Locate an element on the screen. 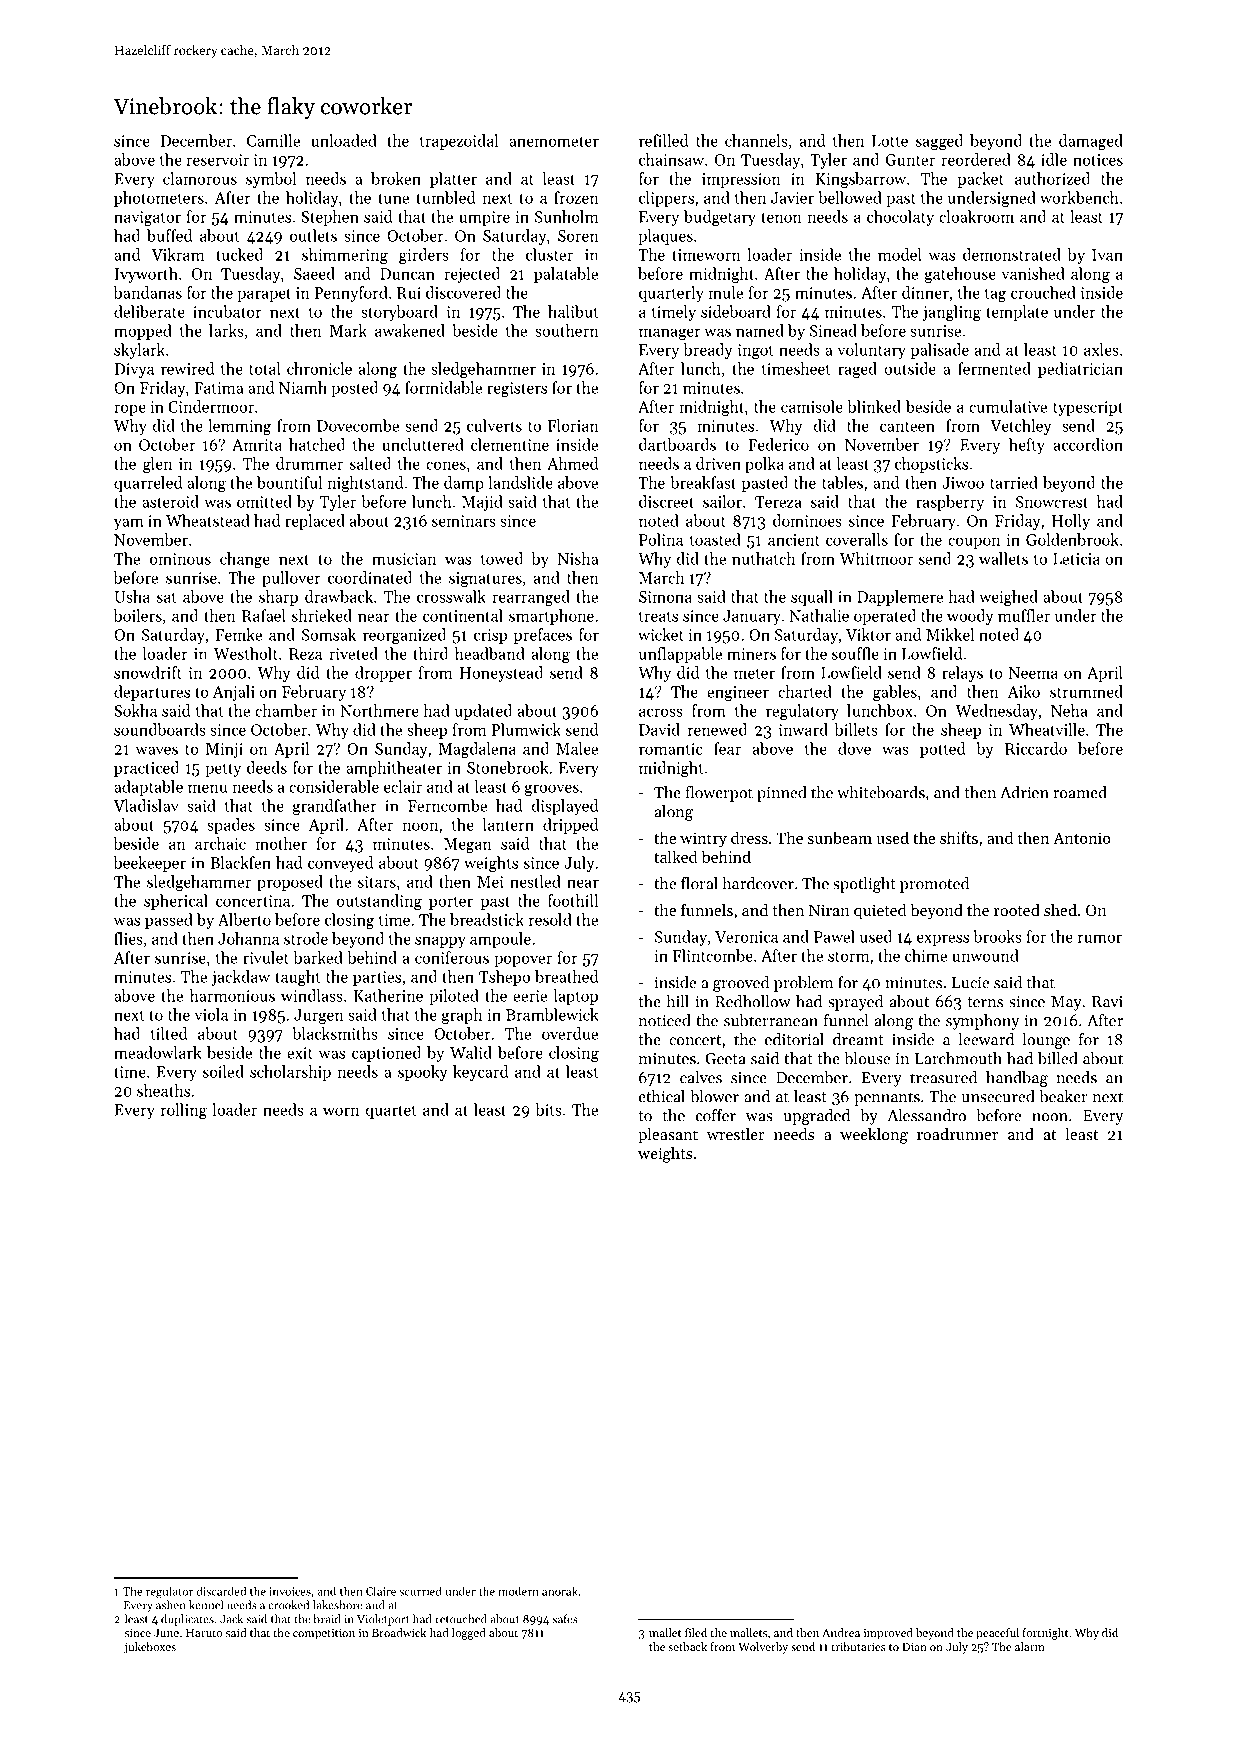 The image size is (1237, 1749). polka is located at coordinates (764, 465).
